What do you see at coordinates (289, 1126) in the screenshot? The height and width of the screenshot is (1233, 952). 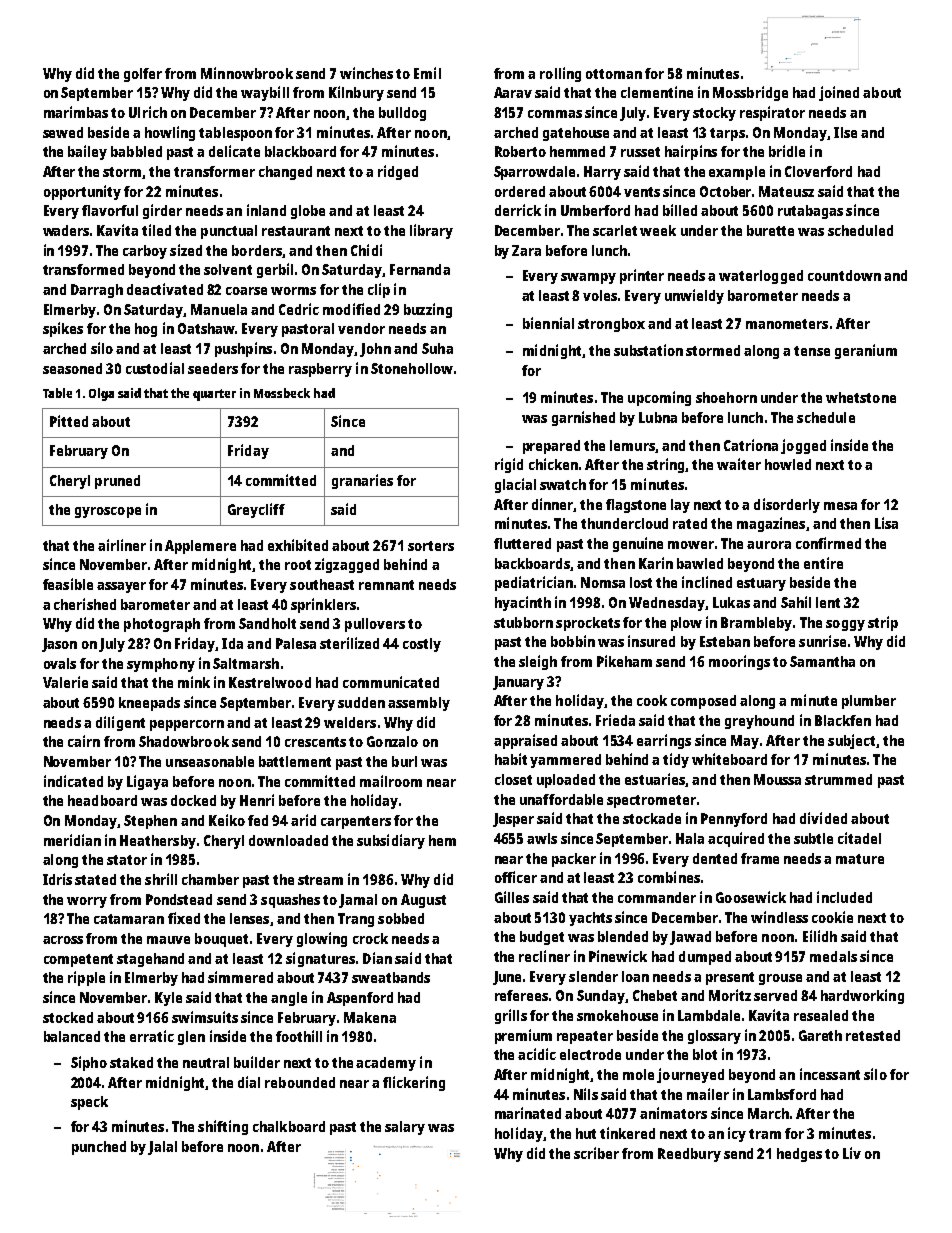 I see `chalkboard` at bounding box center [289, 1126].
